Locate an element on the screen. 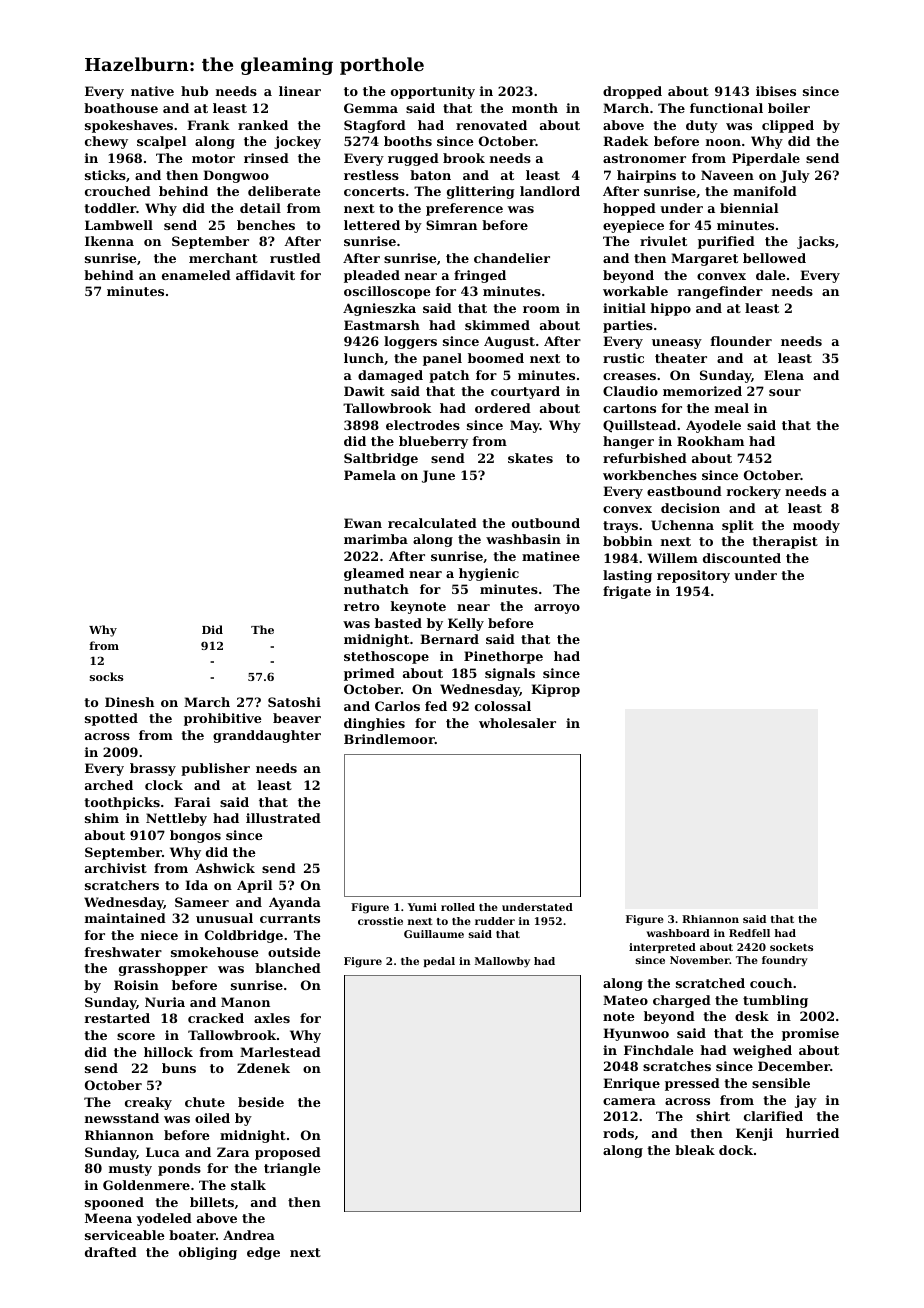 The image size is (924, 1308). eyepiece is located at coordinates (633, 226).
